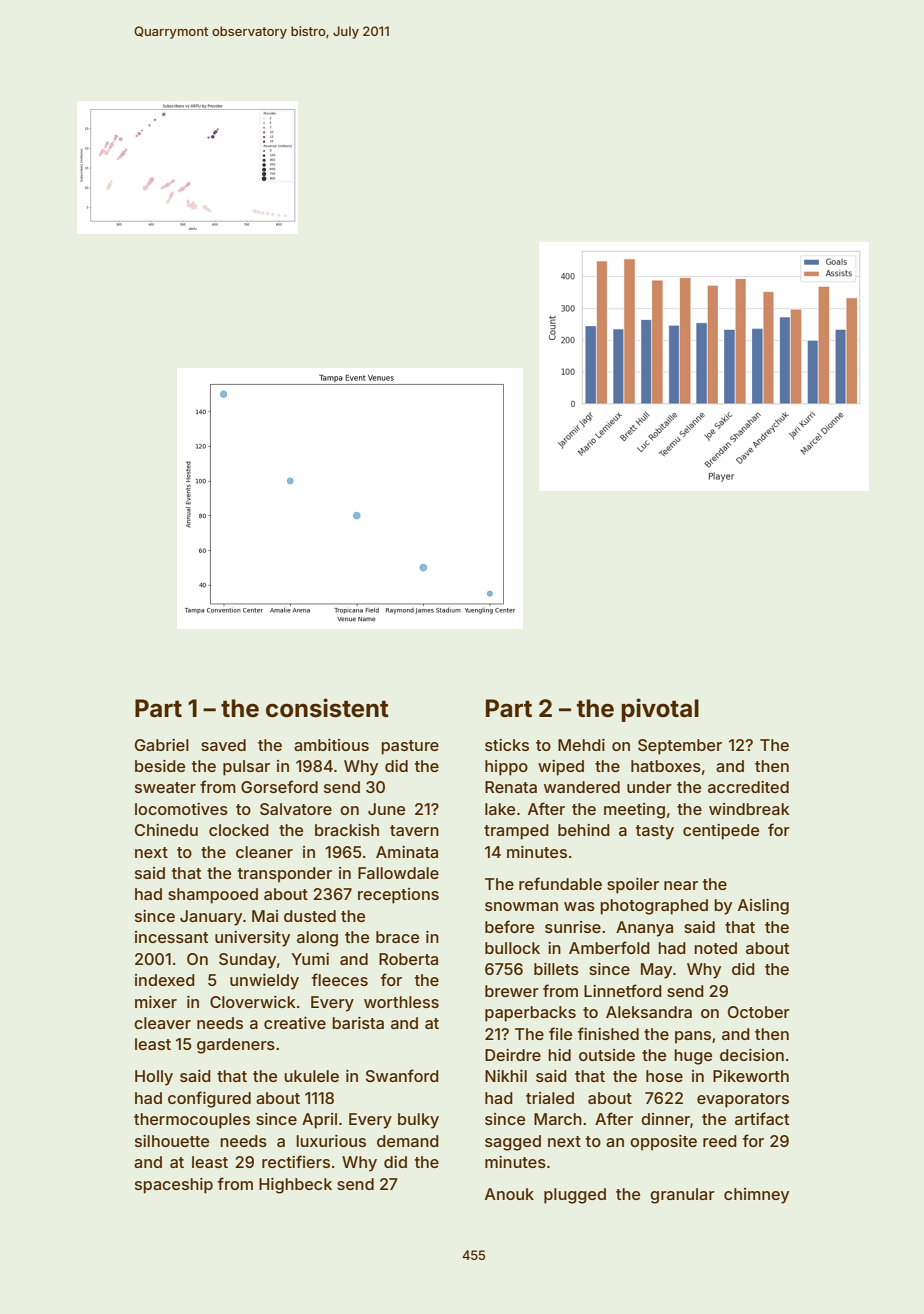 The image size is (924, 1314). What do you see at coordinates (172, 1141) in the image?
I see `silhouette` at bounding box center [172, 1141].
